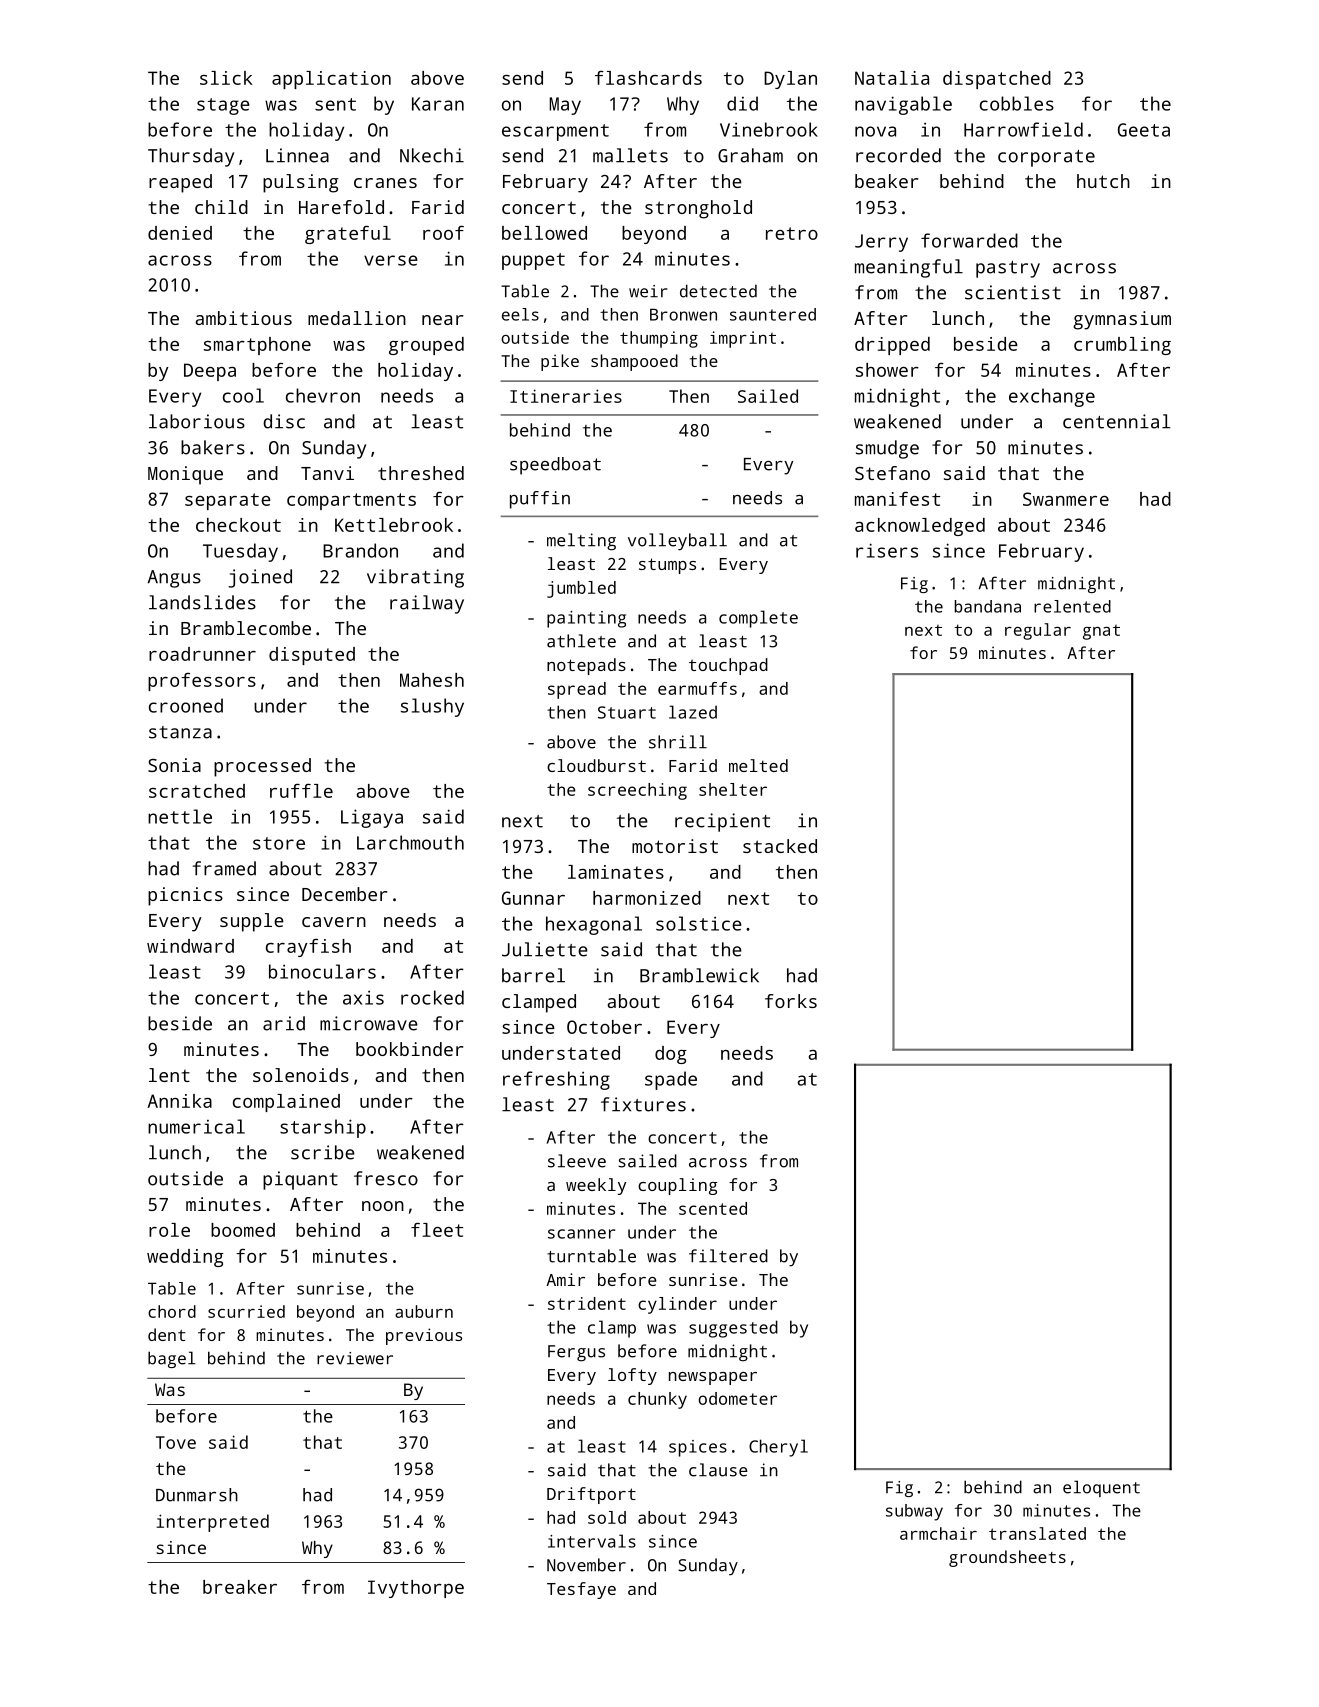 The height and width of the screenshot is (1707, 1319). Describe the element at coordinates (355, 1358) in the screenshot. I see `reviewer` at that location.
